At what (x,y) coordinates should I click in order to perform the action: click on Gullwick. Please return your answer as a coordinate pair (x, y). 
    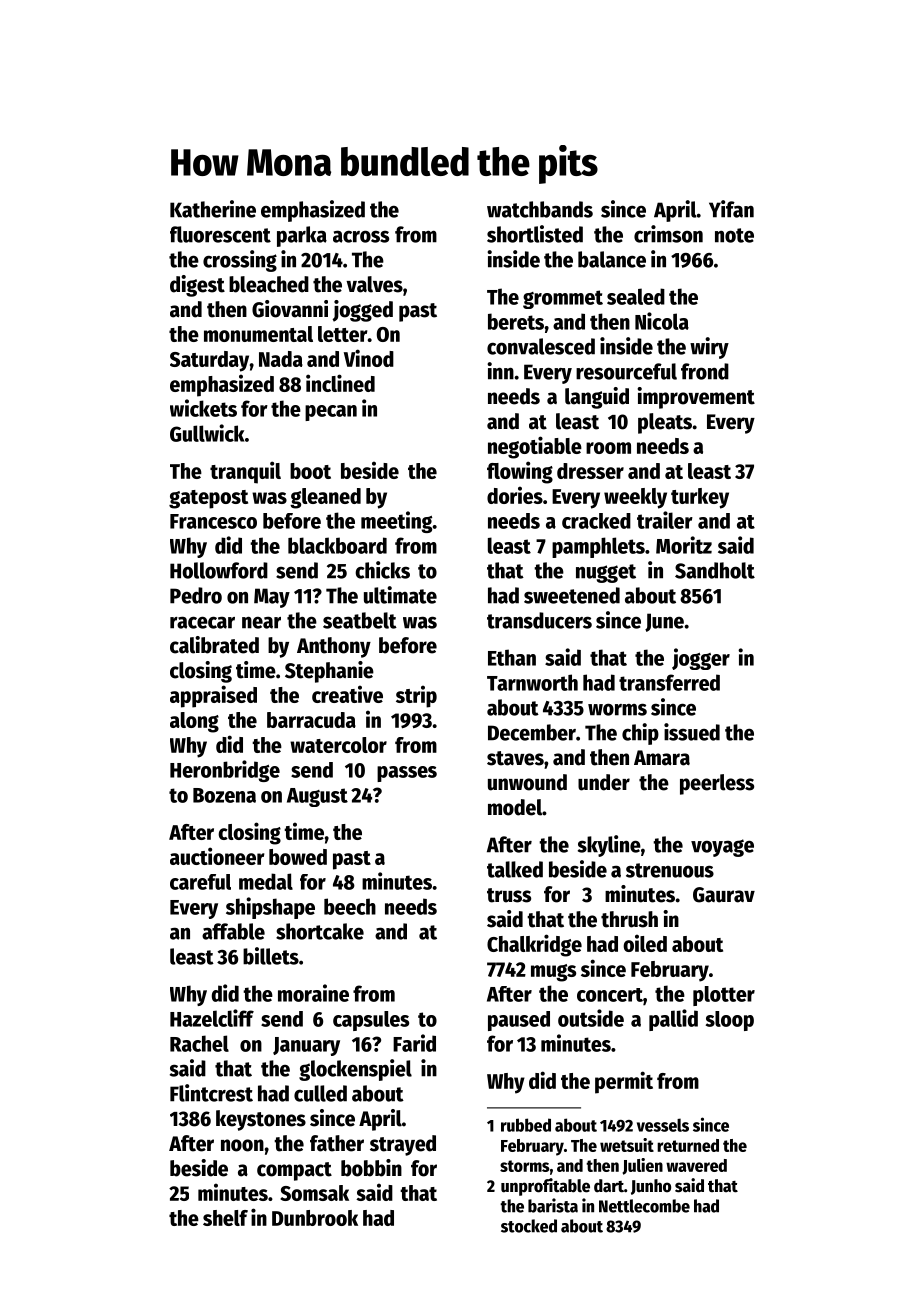
    Looking at the image, I should click on (207, 433).
